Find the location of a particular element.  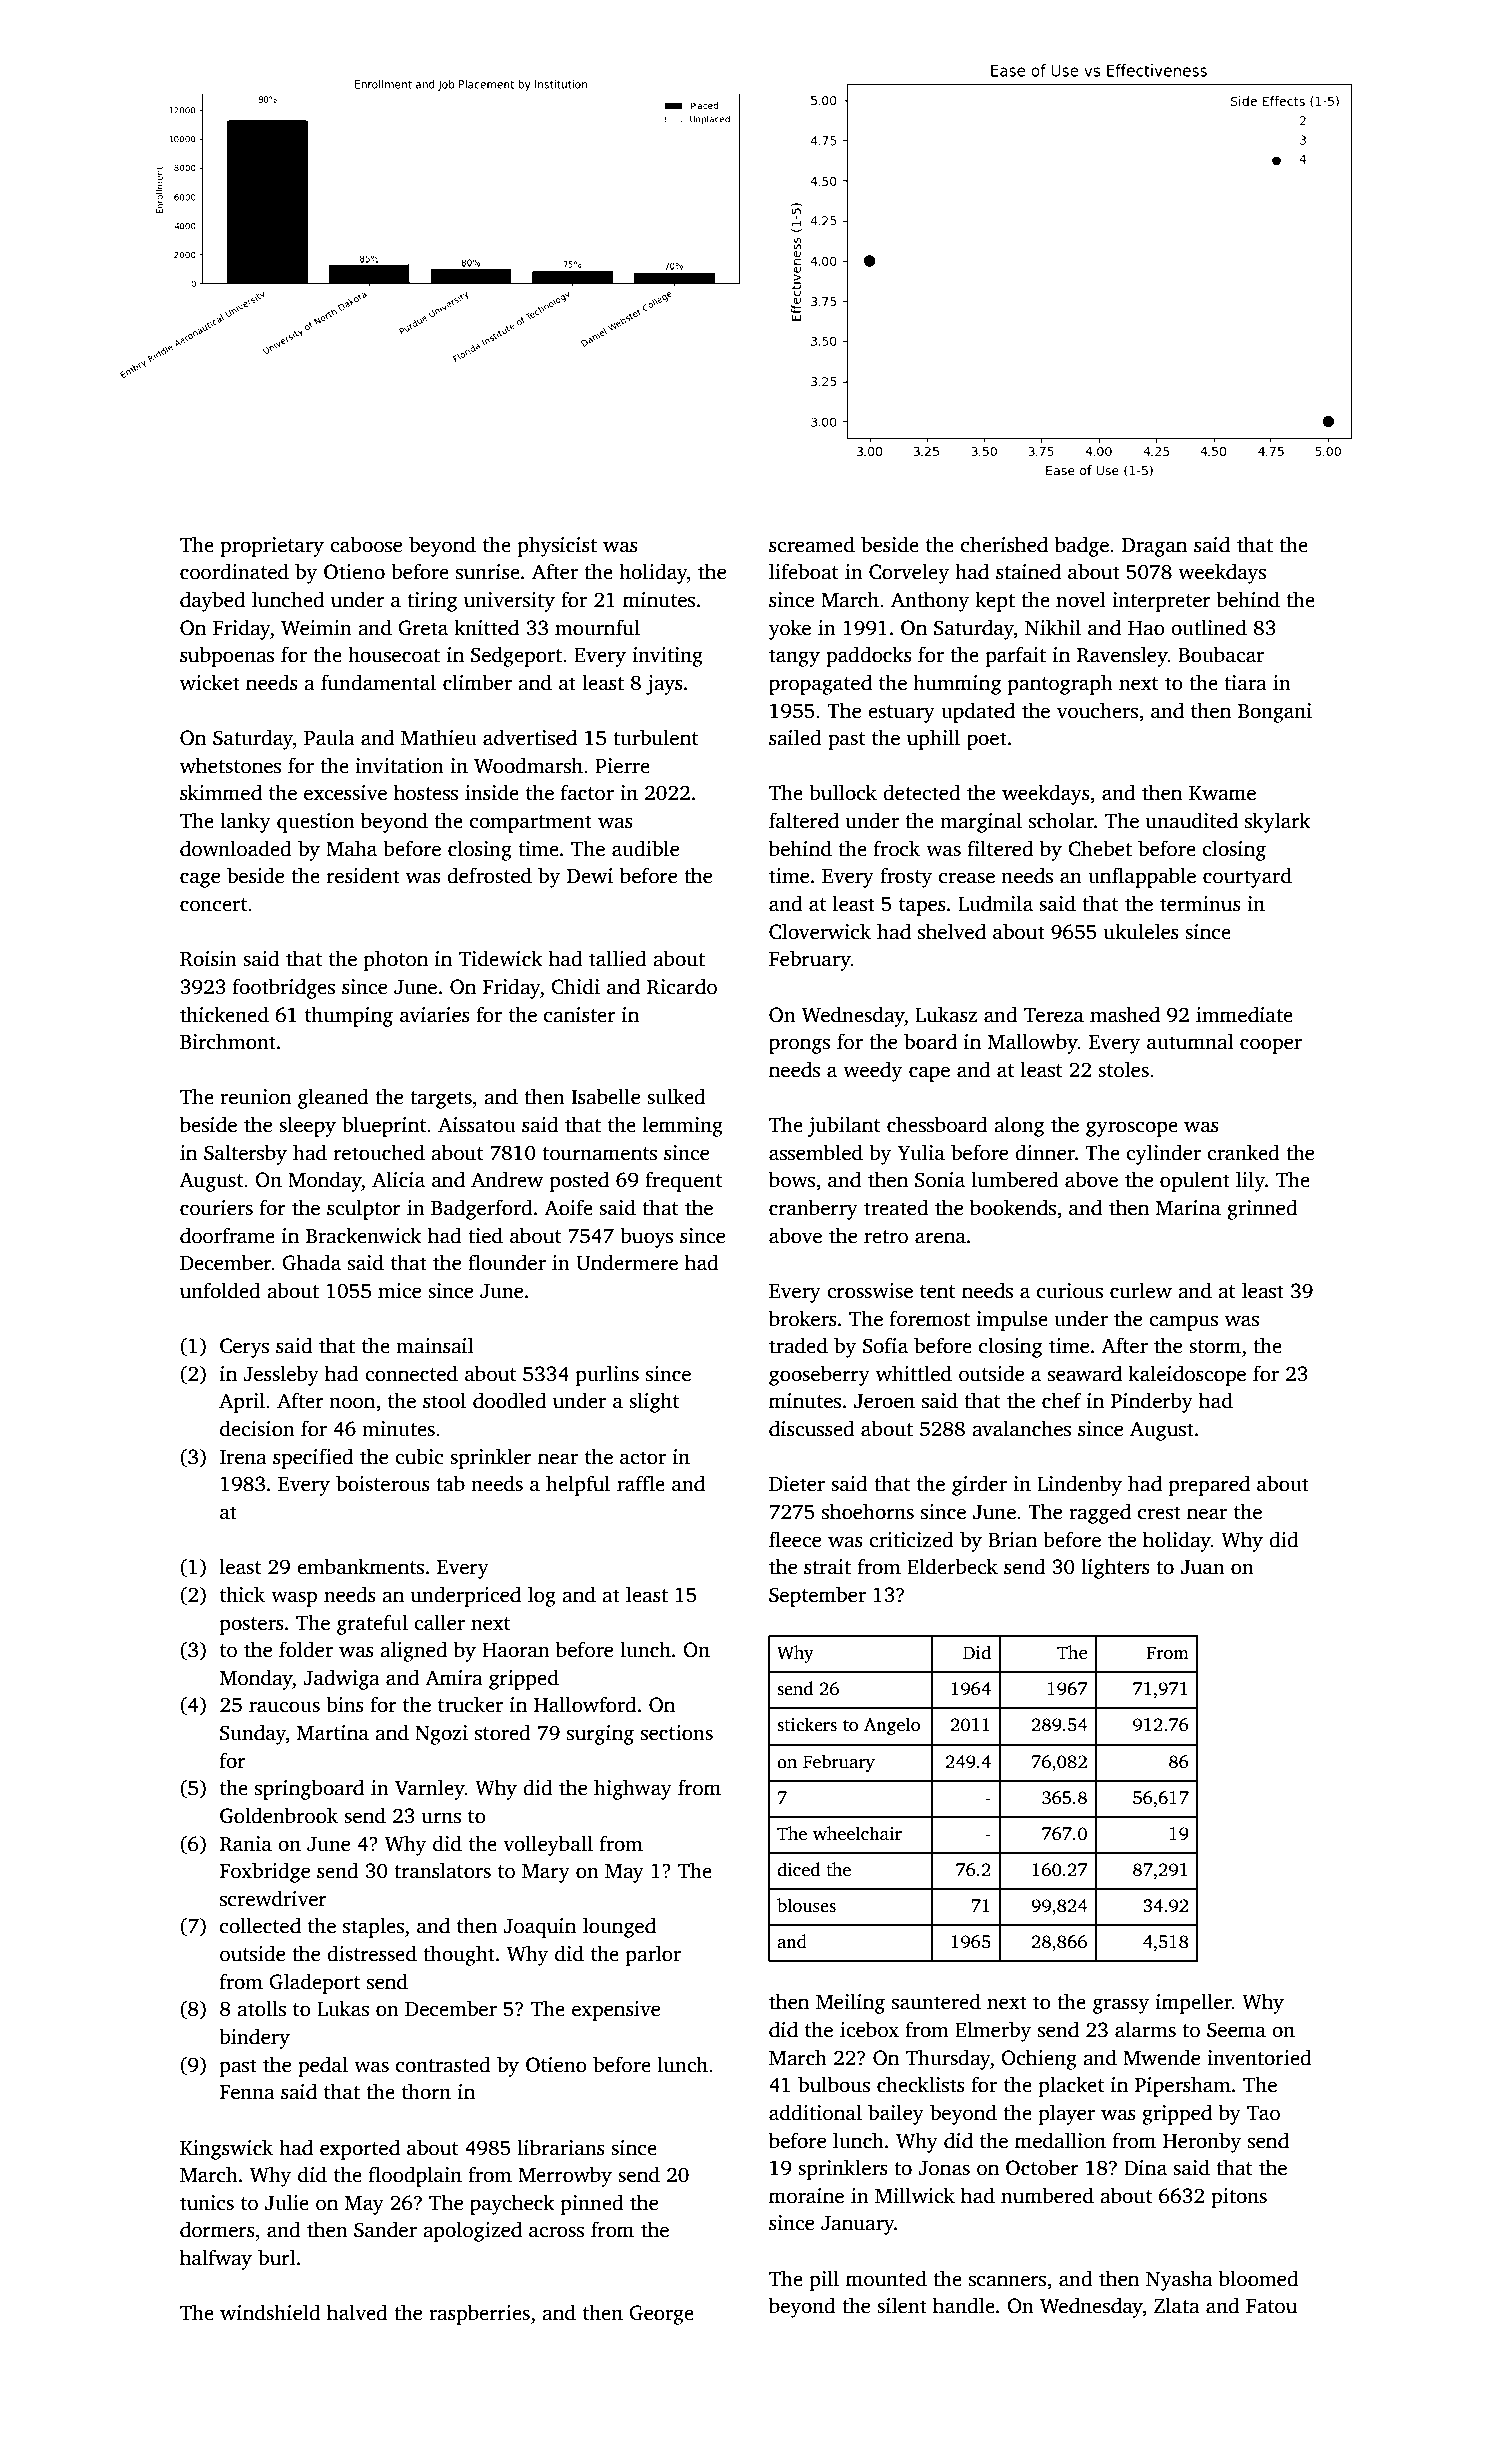

Fatou is located at coordinates (1271, 2306).
